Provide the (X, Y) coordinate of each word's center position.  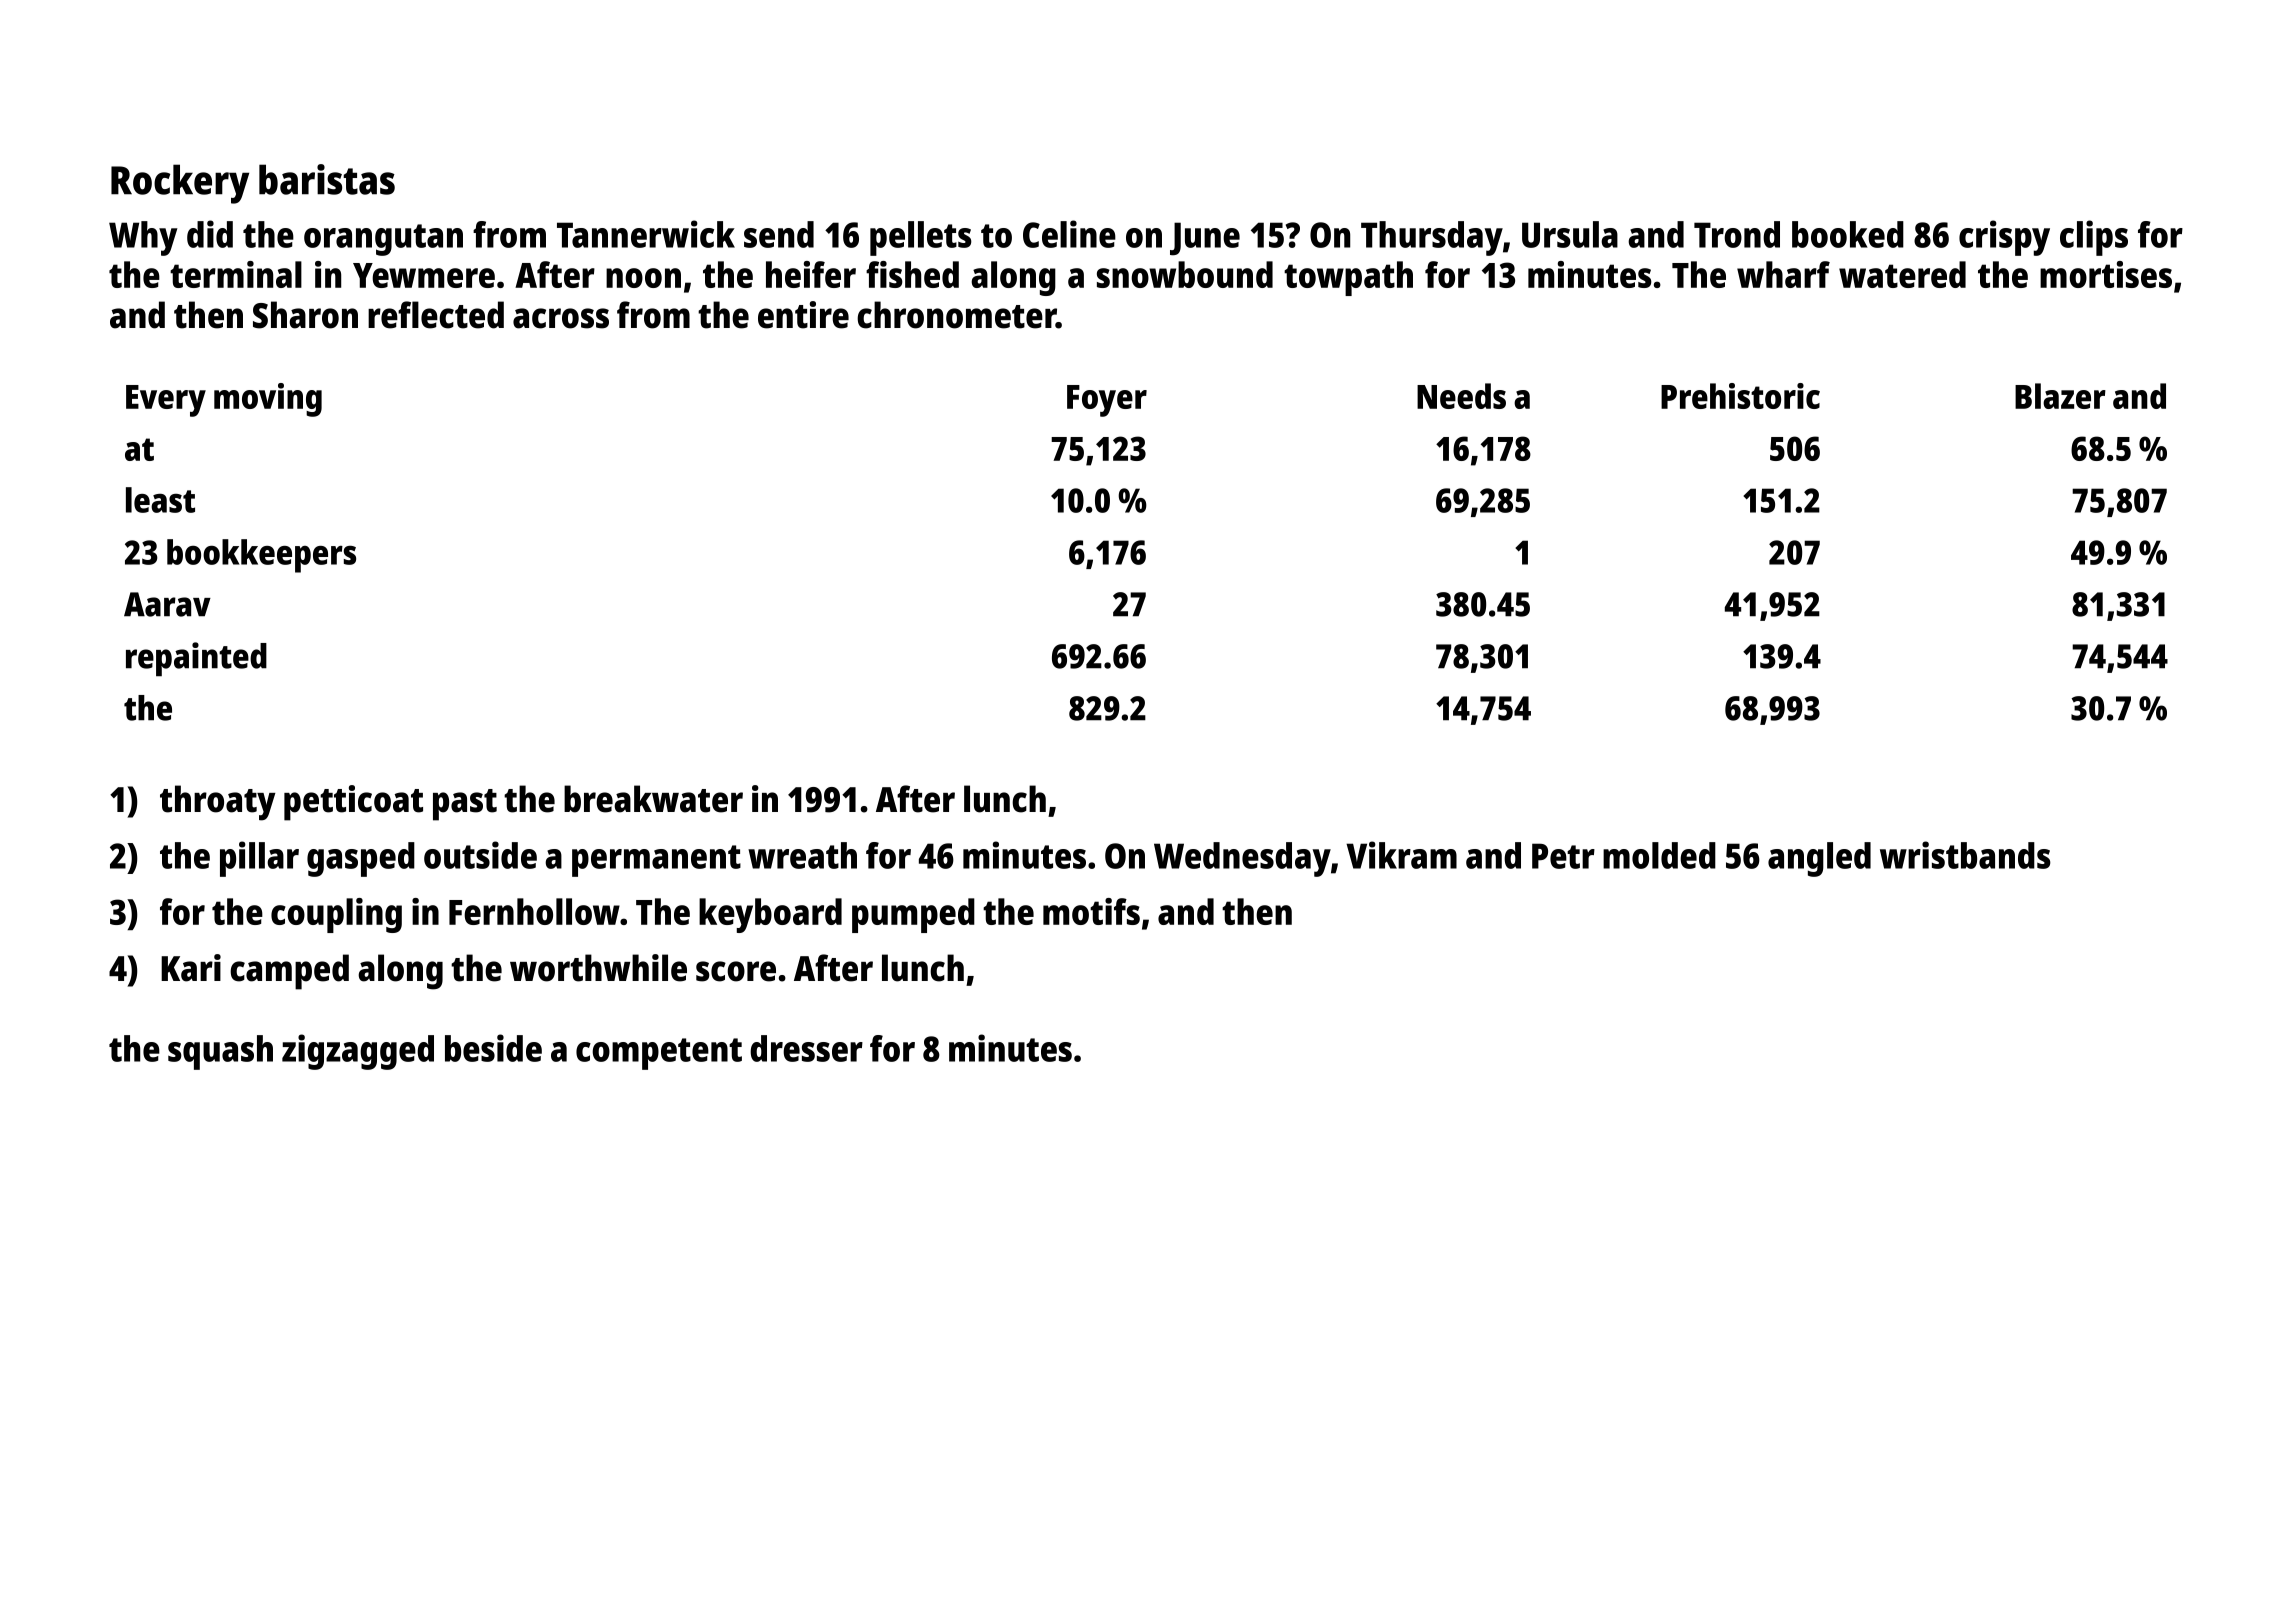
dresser (806, 1048)
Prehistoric (1740, 396)
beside (493, 1048)
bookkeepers (261, 556)
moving (268, 400)
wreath (802, 855)
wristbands (1965, 855)
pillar (259, 859)
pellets (921, 238)
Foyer (1107, 401)
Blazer (2060, 396)
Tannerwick (646, 234)
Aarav (167, 604)
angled (1819, 859)
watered (1902, 274)
